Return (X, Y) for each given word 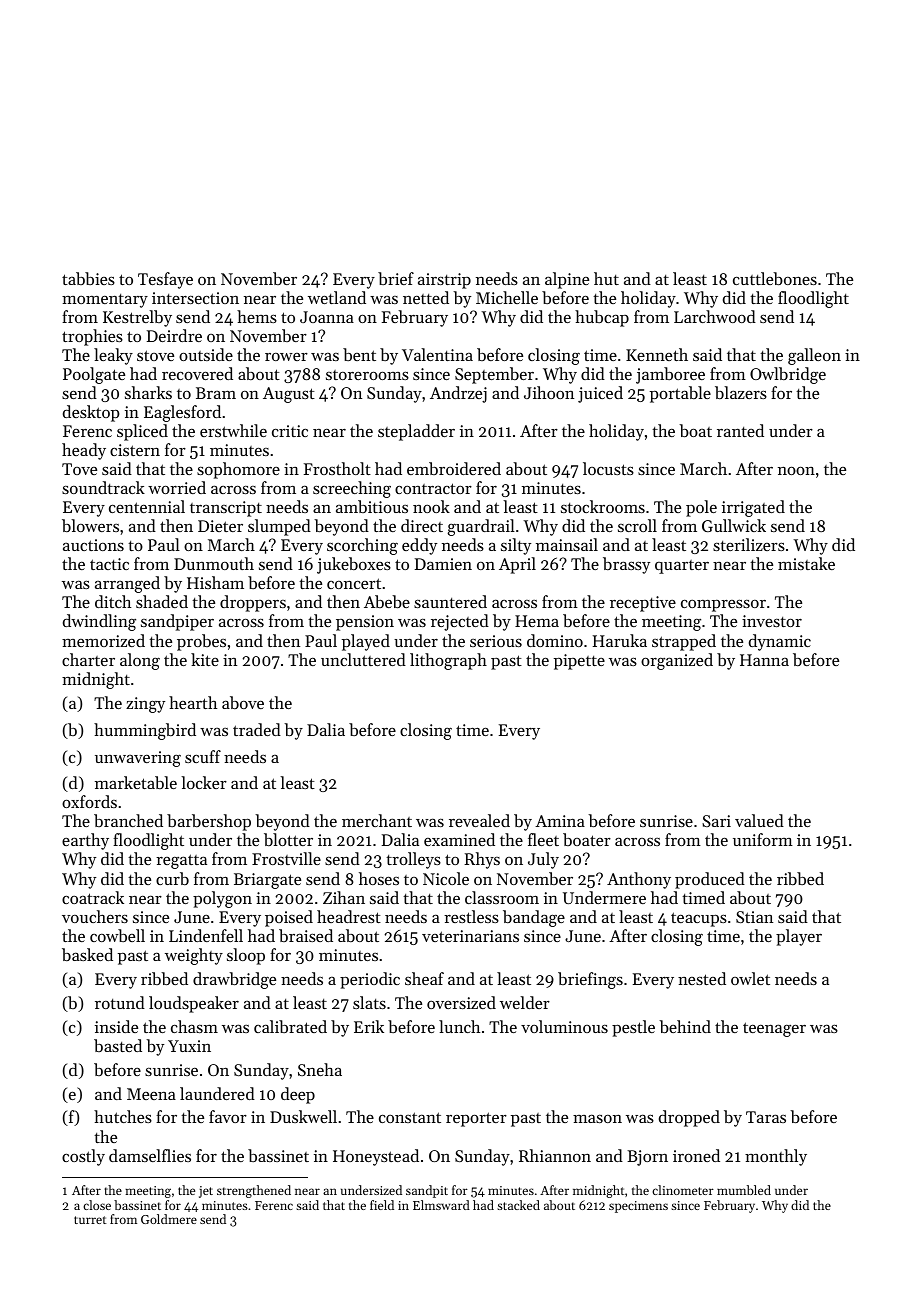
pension (365, 623)
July (543, 860)
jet (206, 1192)
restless (471, 916)
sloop (246, 956)
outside (206, 354)
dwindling (99, 622)
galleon (814, 356)
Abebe (387, 601)
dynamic (780, 642)
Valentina (437, 354)
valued (759, 820)
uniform (763, 839)
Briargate (267, 881)
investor (772, 621)
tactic (109, 564)
